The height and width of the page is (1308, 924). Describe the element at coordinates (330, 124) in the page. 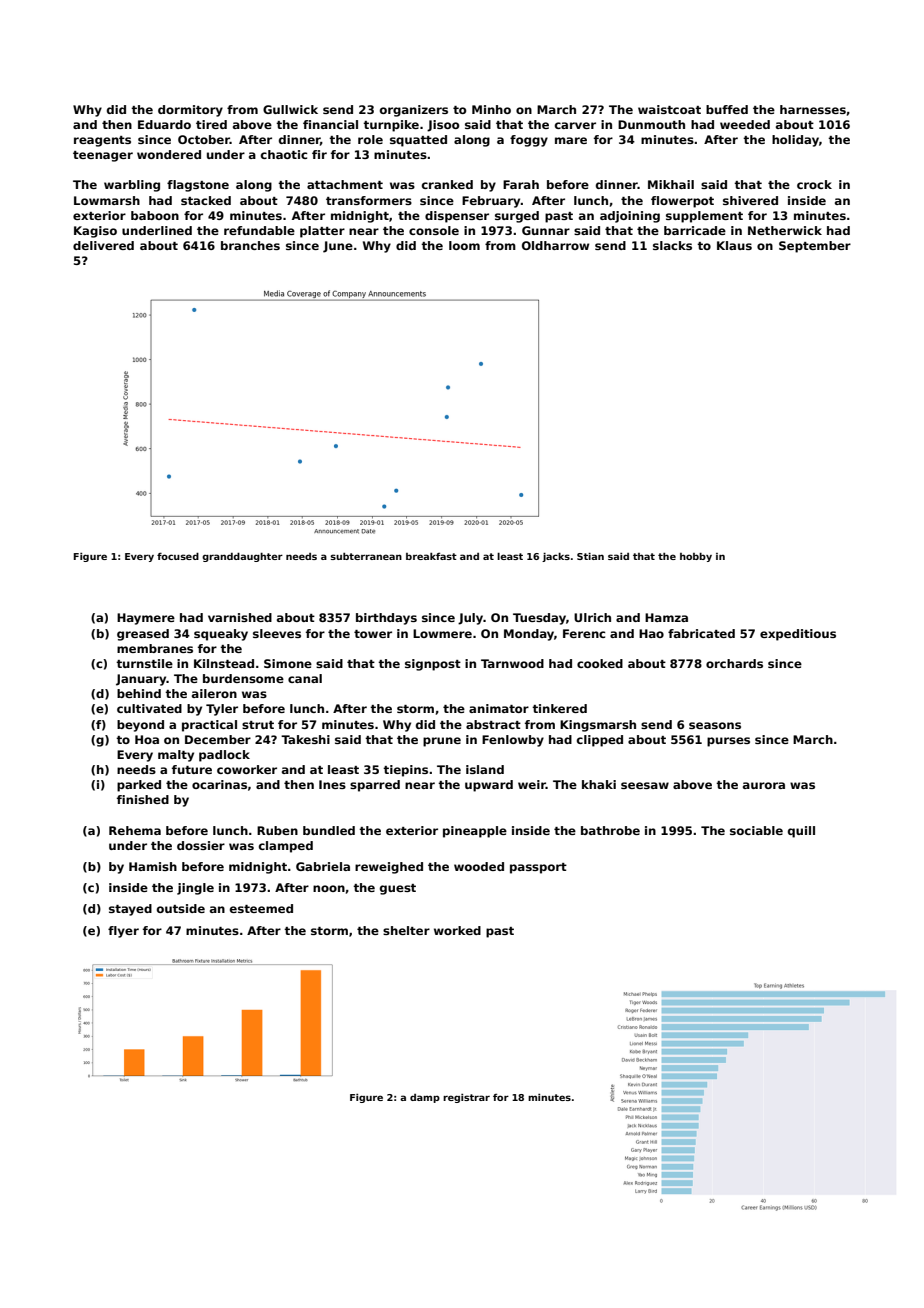

I see `financial` at that location.
